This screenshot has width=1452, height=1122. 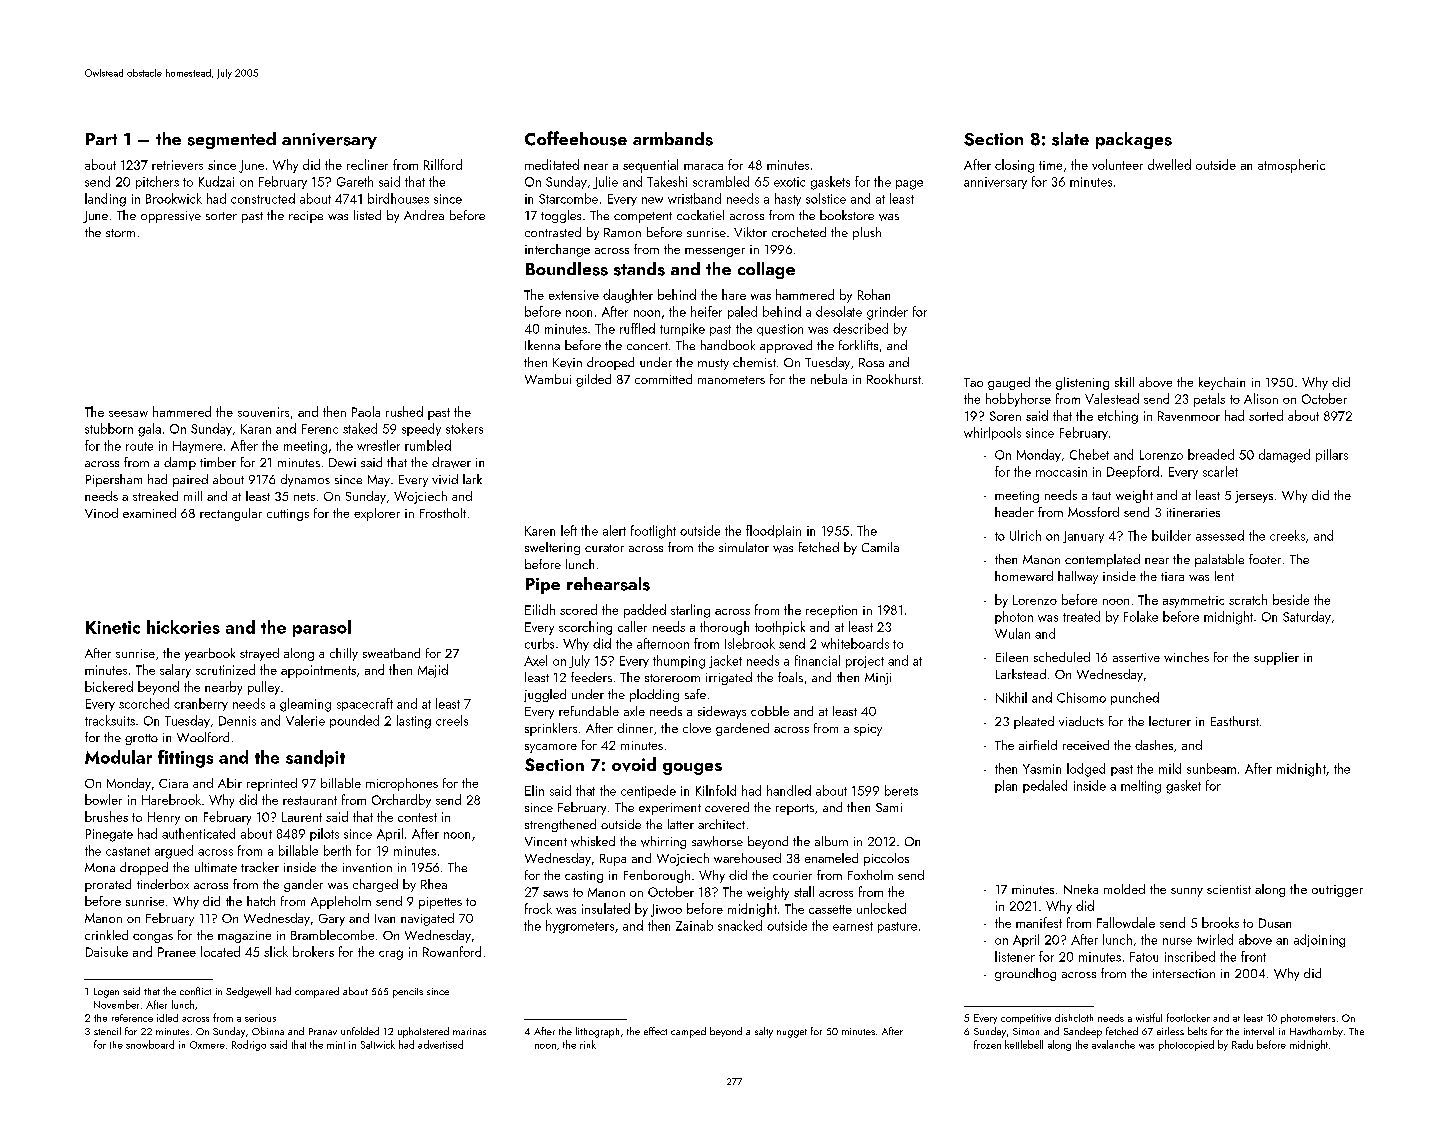 I want to click on seesaw, so click(x=128, y=414).
